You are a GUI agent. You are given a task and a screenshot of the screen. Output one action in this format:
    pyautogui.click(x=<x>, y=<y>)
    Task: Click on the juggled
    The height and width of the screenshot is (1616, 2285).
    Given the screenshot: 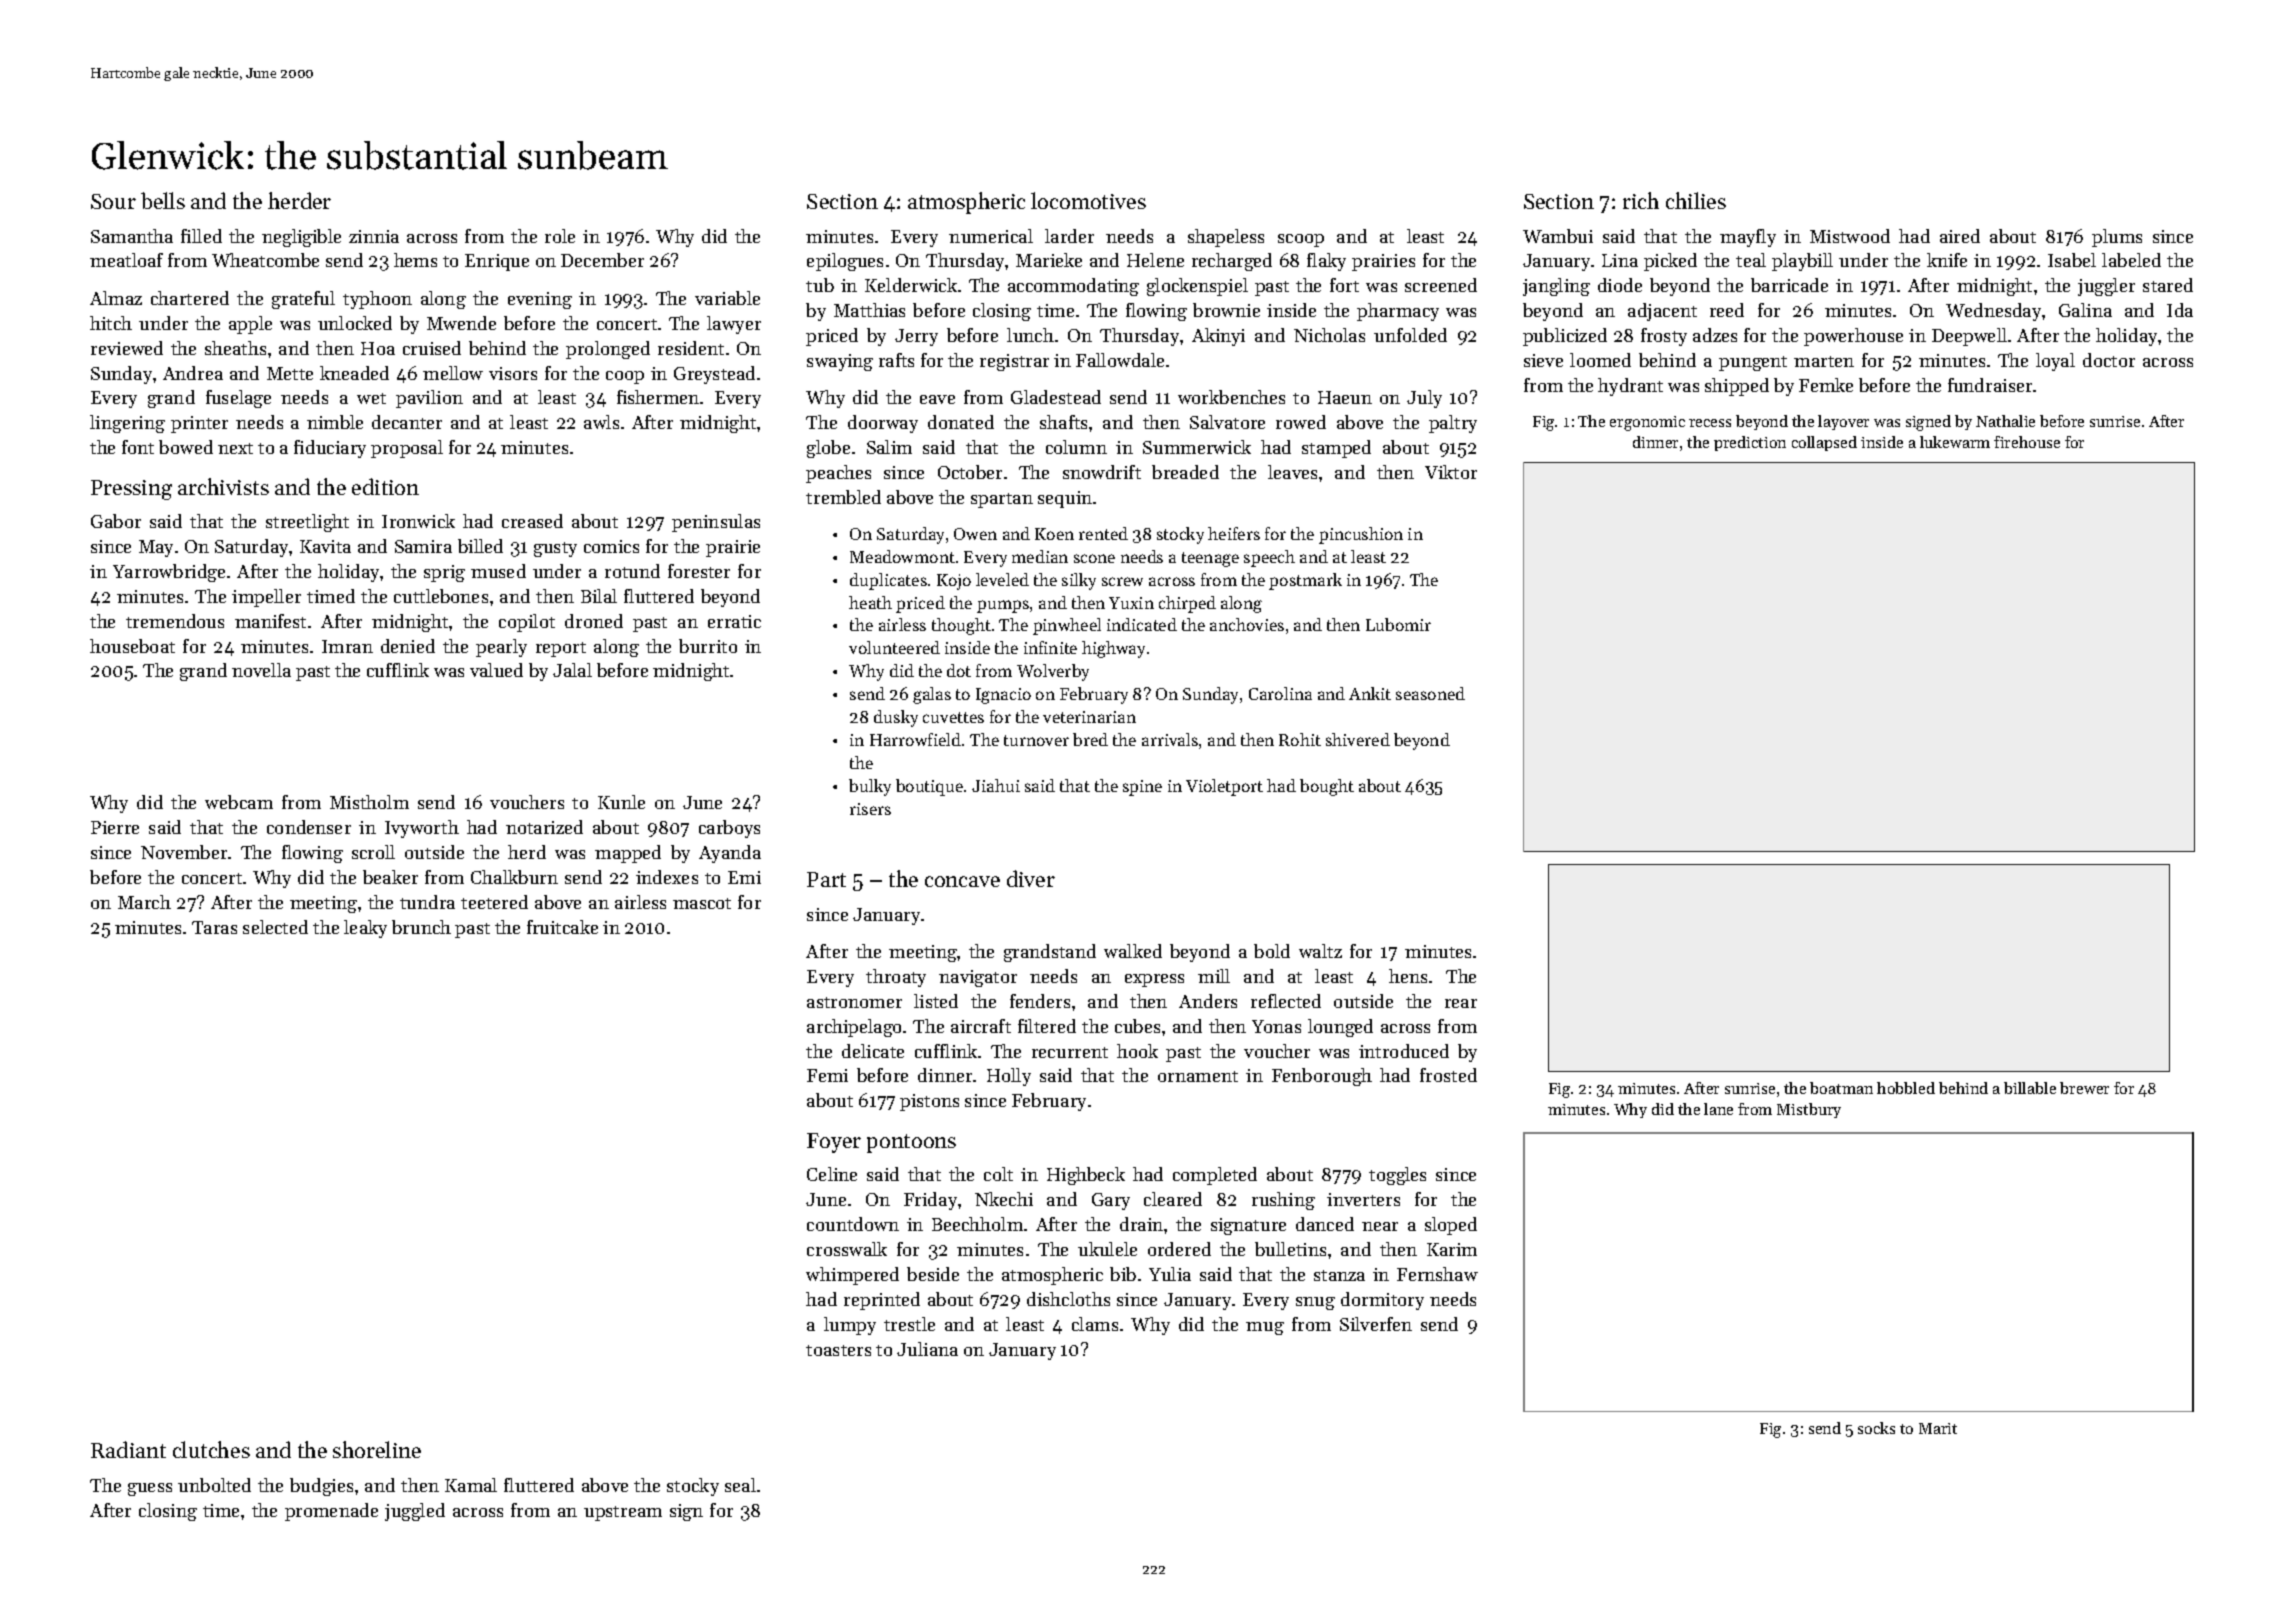 What is the action you would take?
    pyautogui.click(x=415, y=1512)
